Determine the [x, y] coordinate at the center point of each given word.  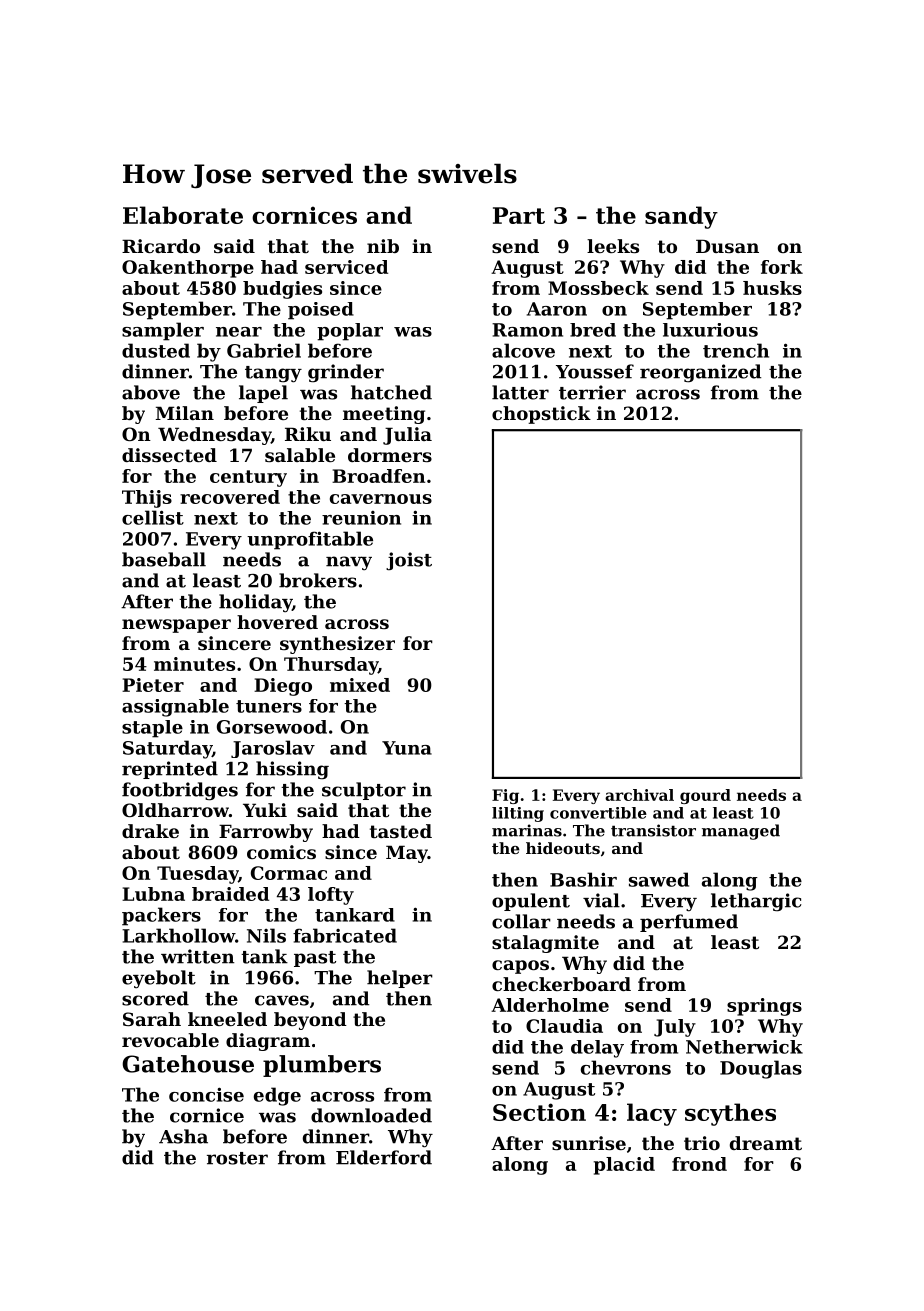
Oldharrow [175, 810]
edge [277, 1096]
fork [782, 267]
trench [736, 350]
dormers [390, 455]
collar [521, 921]
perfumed [689, 923]
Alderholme [550, 1005]
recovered [230, 497]
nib [383, 246]
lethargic [756, 902]
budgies [282, 290]
